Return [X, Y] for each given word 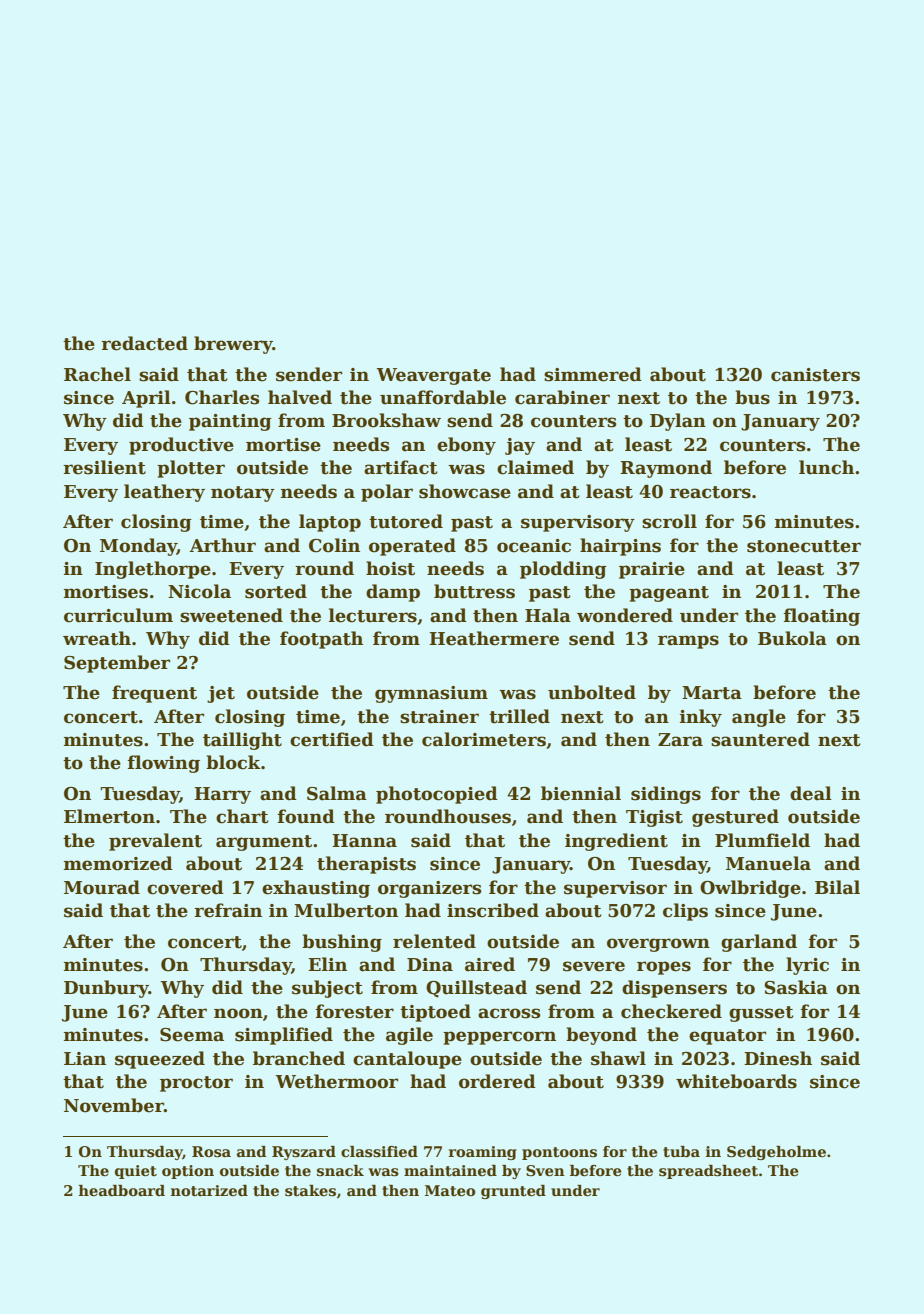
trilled [519, 716]
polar [387, 493]
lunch [826, 467]
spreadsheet [708, 1172]
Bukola [792, 638]
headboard [122, 1190]
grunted [513, 1192]
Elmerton [109, 816]
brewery [233, 345]
